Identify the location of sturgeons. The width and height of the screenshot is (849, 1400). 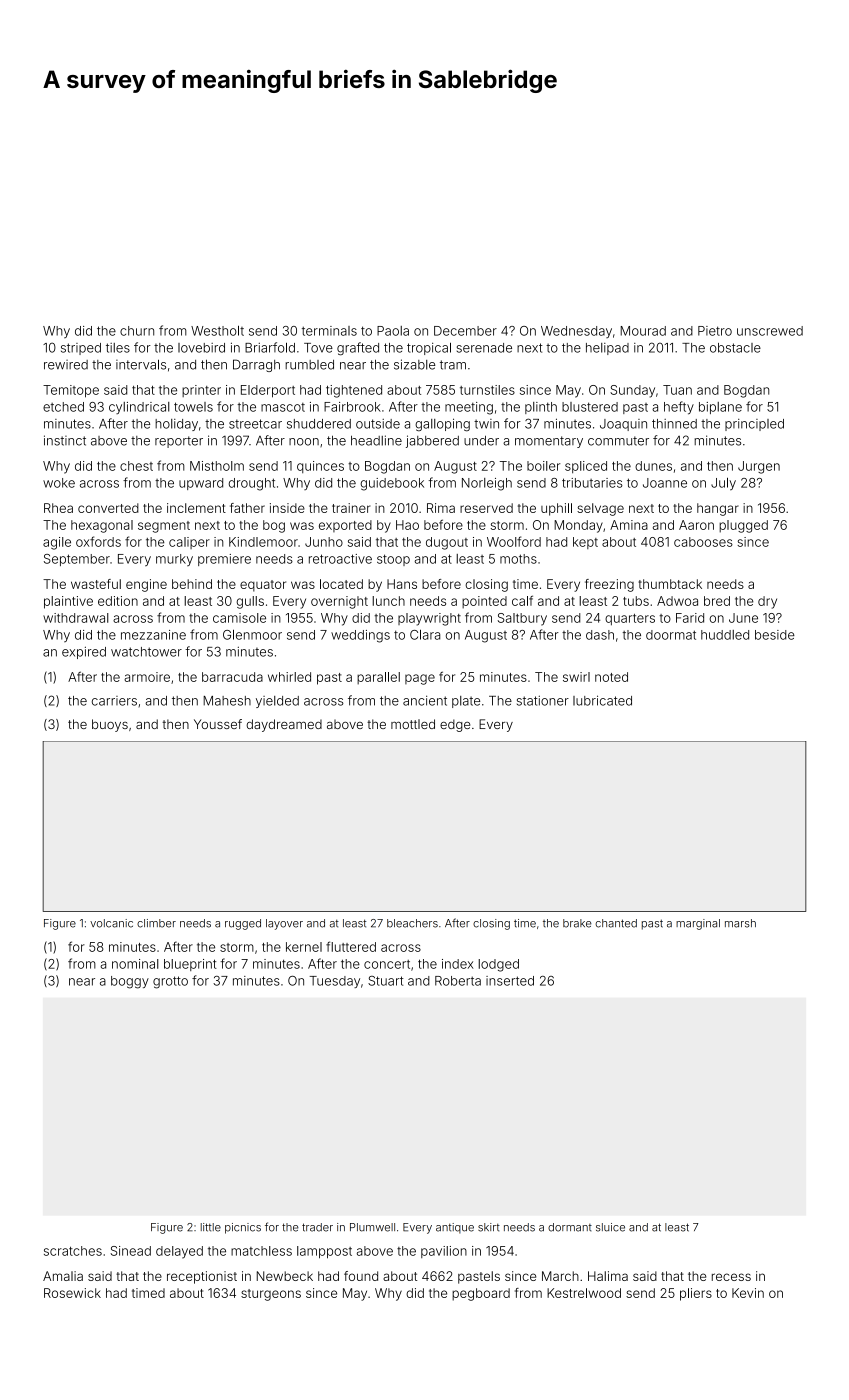
(271, 1295).
